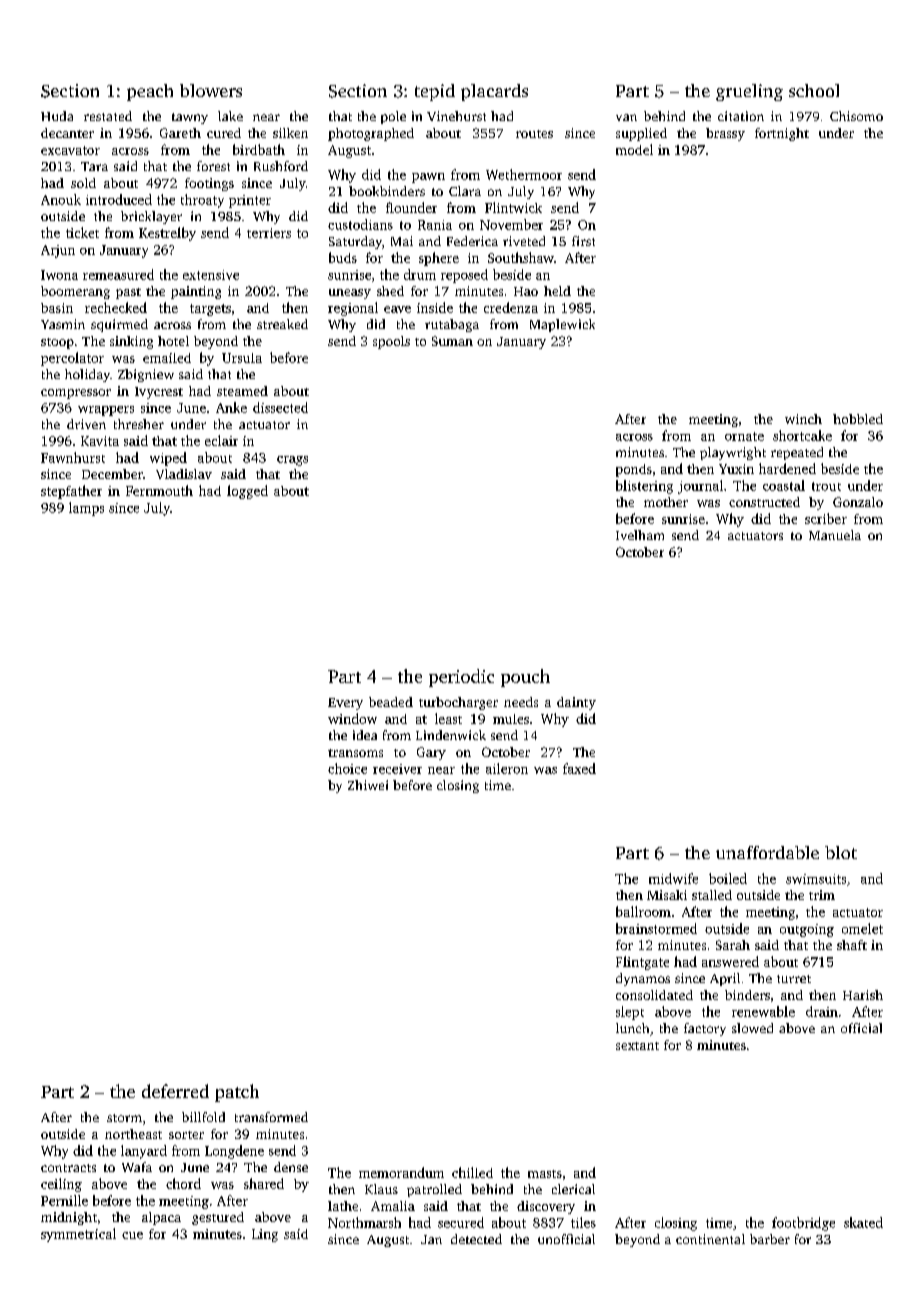  What do you see at coordinates (725, 979) in the screenshot?
I see `April` at bounding box center [725, 979].
